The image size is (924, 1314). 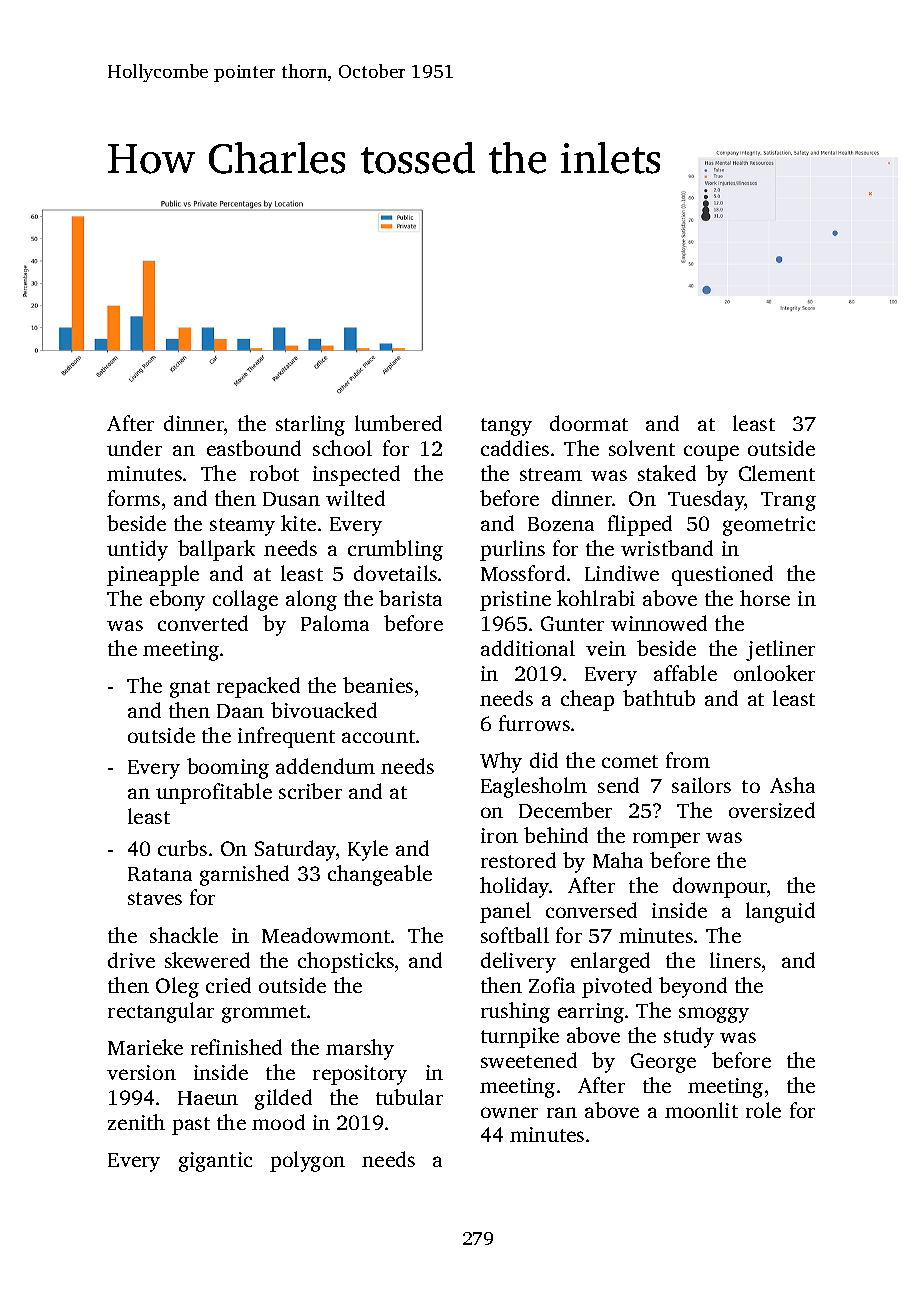 What do you see at coordinates (777, 473) in the screenshot?
I see `Clement` at bounding box center [777, 473].
